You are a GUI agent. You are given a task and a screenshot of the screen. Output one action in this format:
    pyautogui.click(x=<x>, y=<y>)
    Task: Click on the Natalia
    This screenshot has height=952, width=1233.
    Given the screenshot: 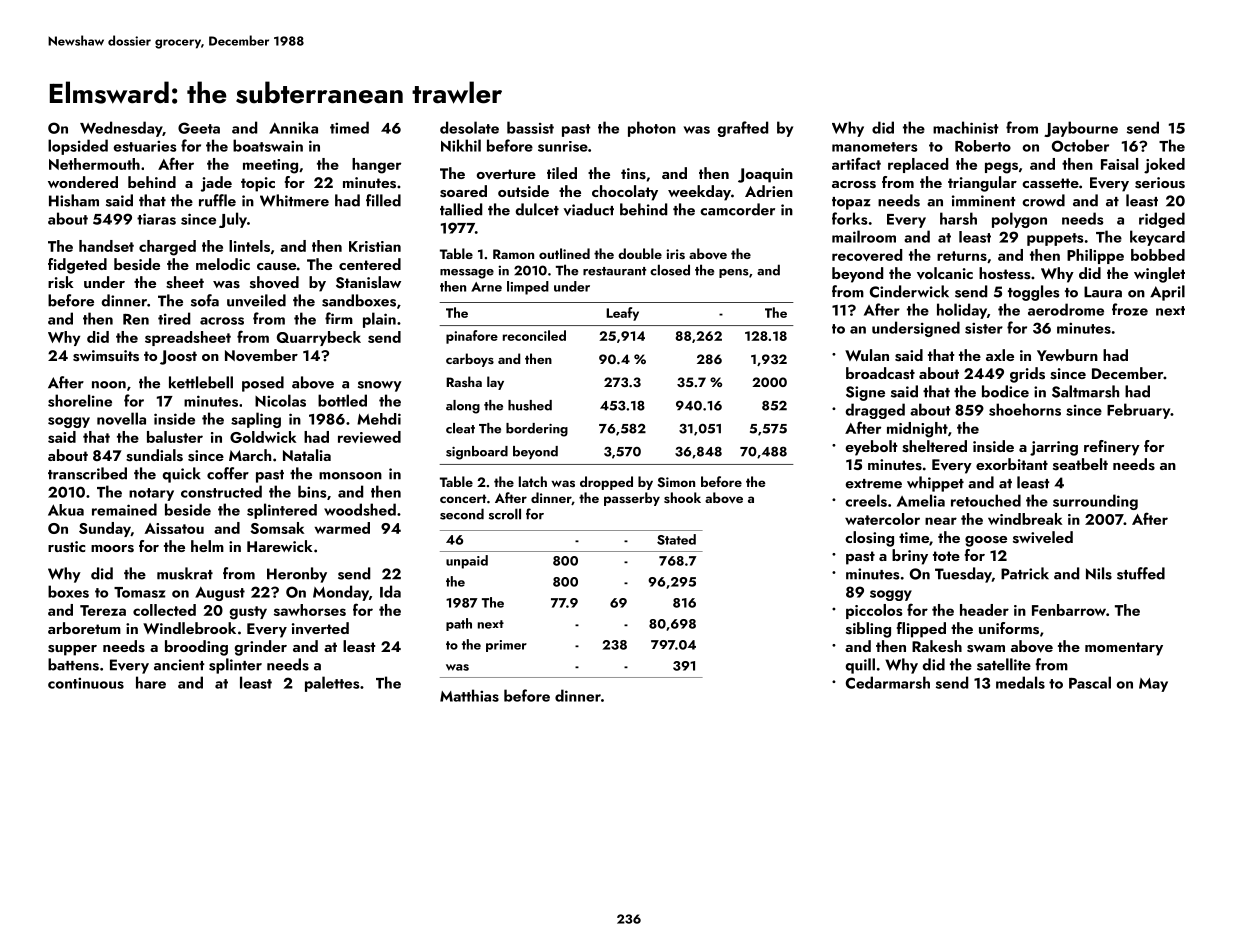 What is the action you would take?
    pyautogui.click(x=307, y=455)
